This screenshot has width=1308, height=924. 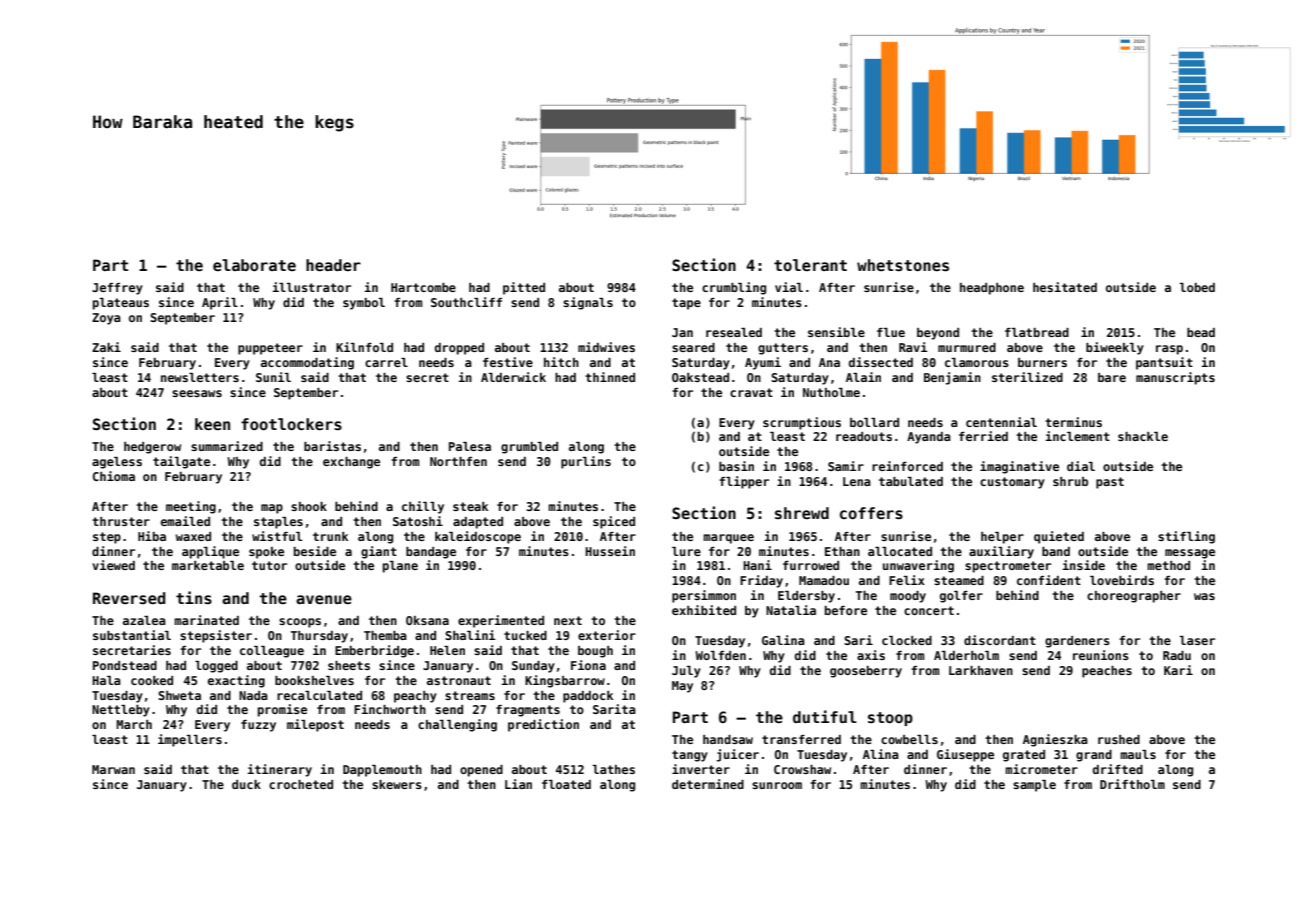 I want to click on hesitated, so click(x=1065, y=287).
